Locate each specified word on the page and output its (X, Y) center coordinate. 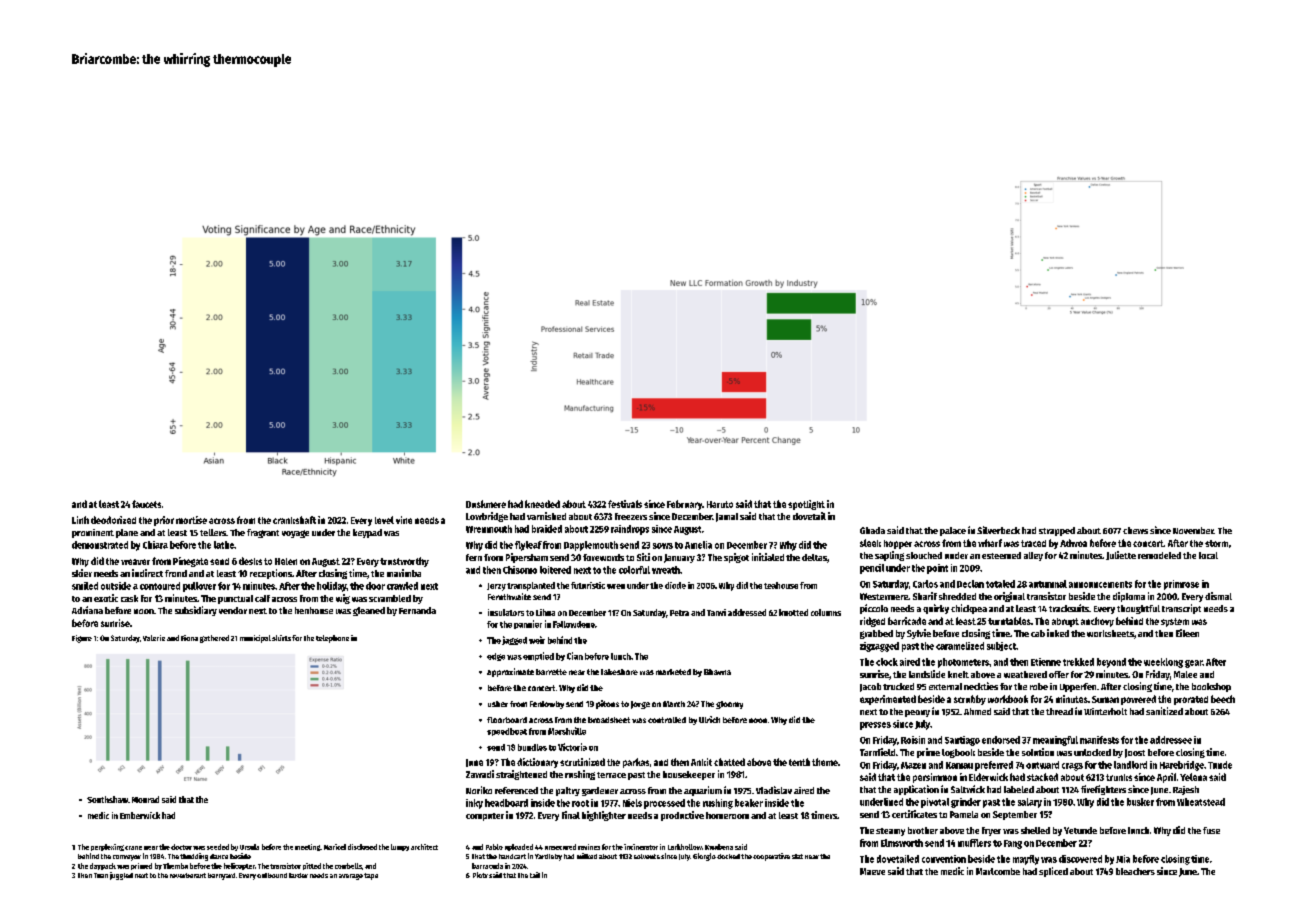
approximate (510, 672)
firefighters (1103, 790)
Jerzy (496, 587)
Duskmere (486, 504)
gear (1194, 664)
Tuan (101, 875)
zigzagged (879, 647)
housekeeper (689, 775)
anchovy (1097, 622)
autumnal (1048, 584)
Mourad (145, 799)
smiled (85, 586)
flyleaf (528, 546)
